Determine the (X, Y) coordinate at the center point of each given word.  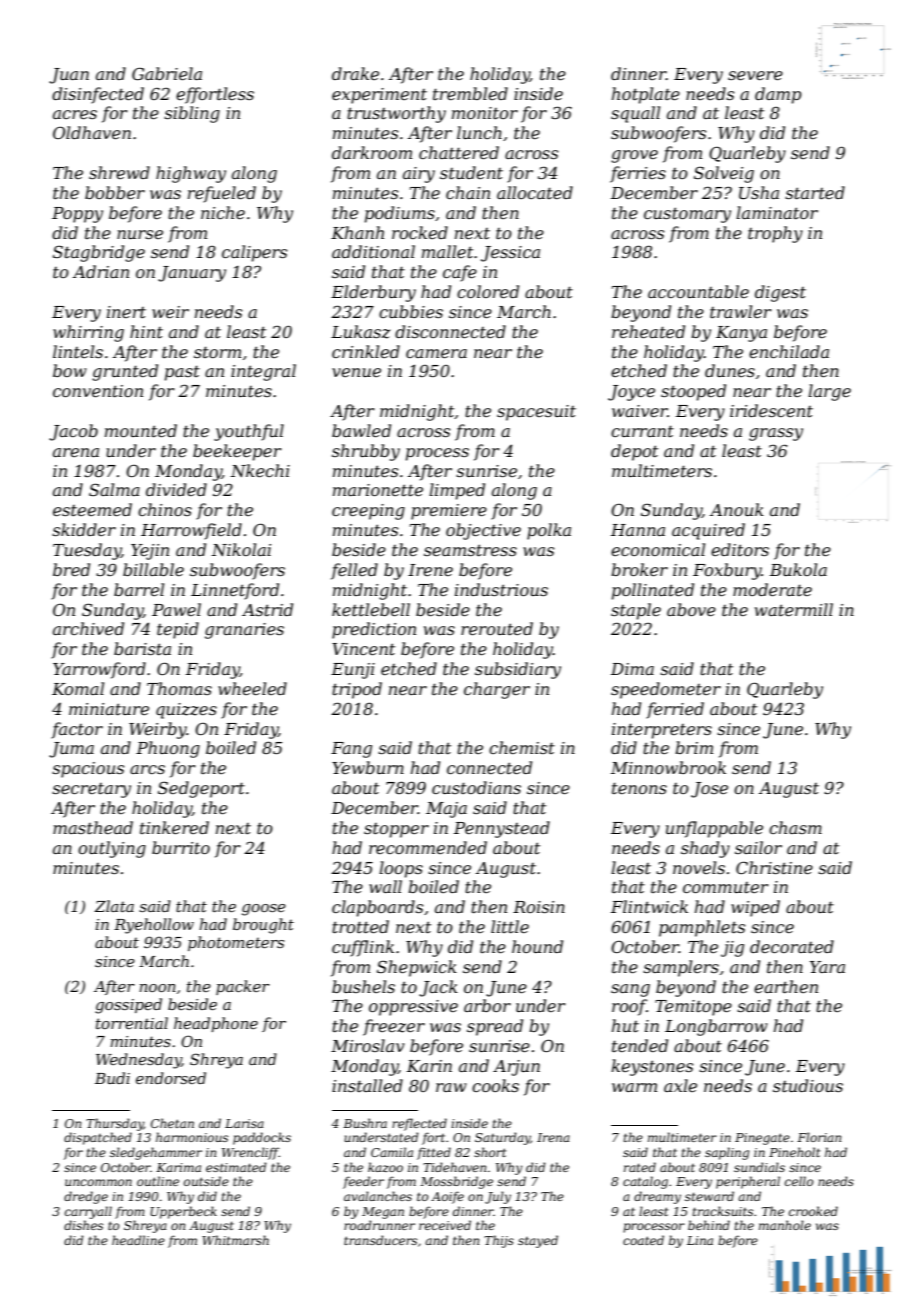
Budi (112, 1078)
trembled (470, 93)
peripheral (748, 1182)
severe (755, 75)
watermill (794, 609)
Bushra (365, 1123)
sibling (192, 114)
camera (436, 353)
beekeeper (237, 452)
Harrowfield (191, 531)
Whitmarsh (235, 1240)
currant (642, 431)
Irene (430, 570)
